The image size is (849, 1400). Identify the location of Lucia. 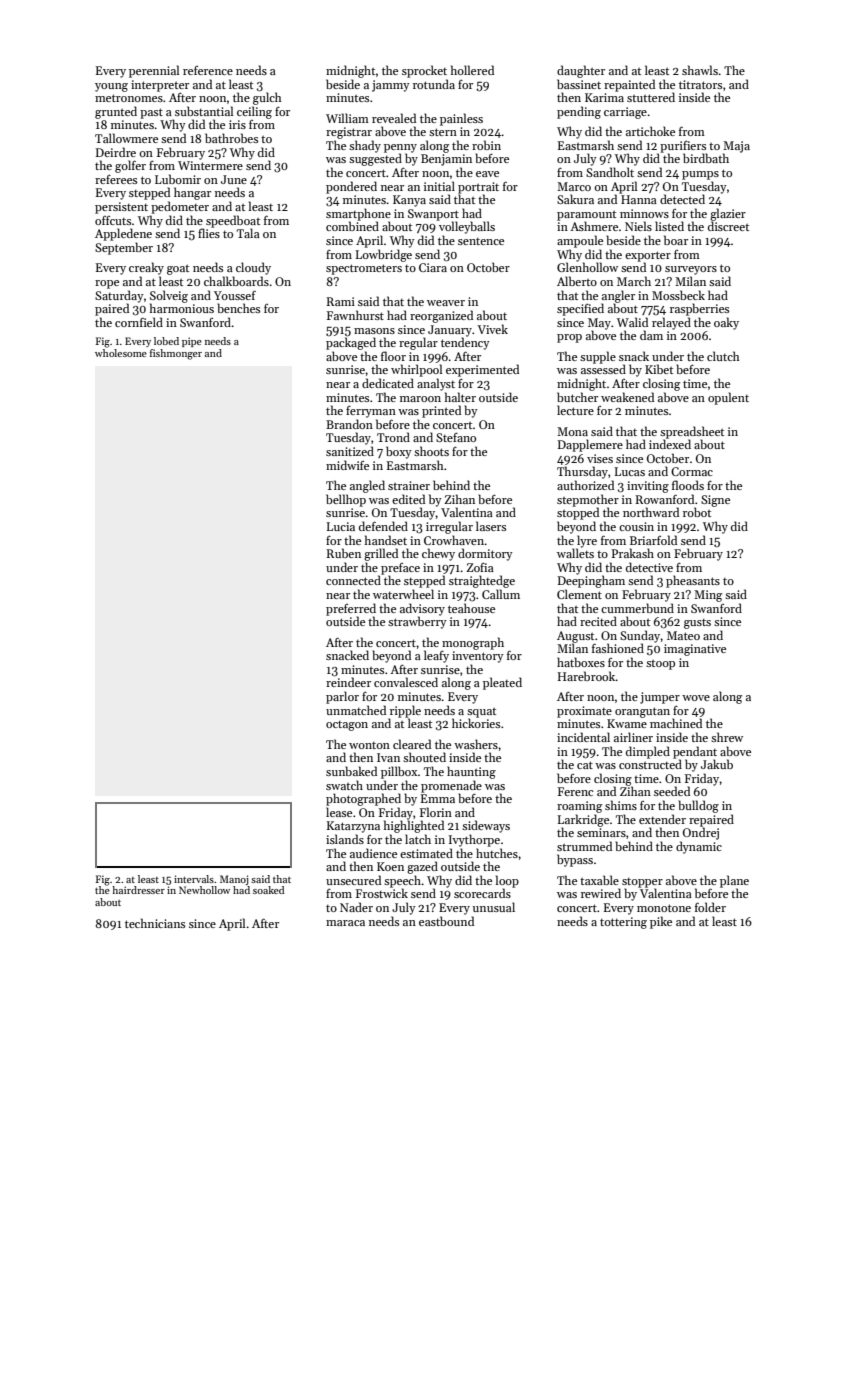
(341, 526).
